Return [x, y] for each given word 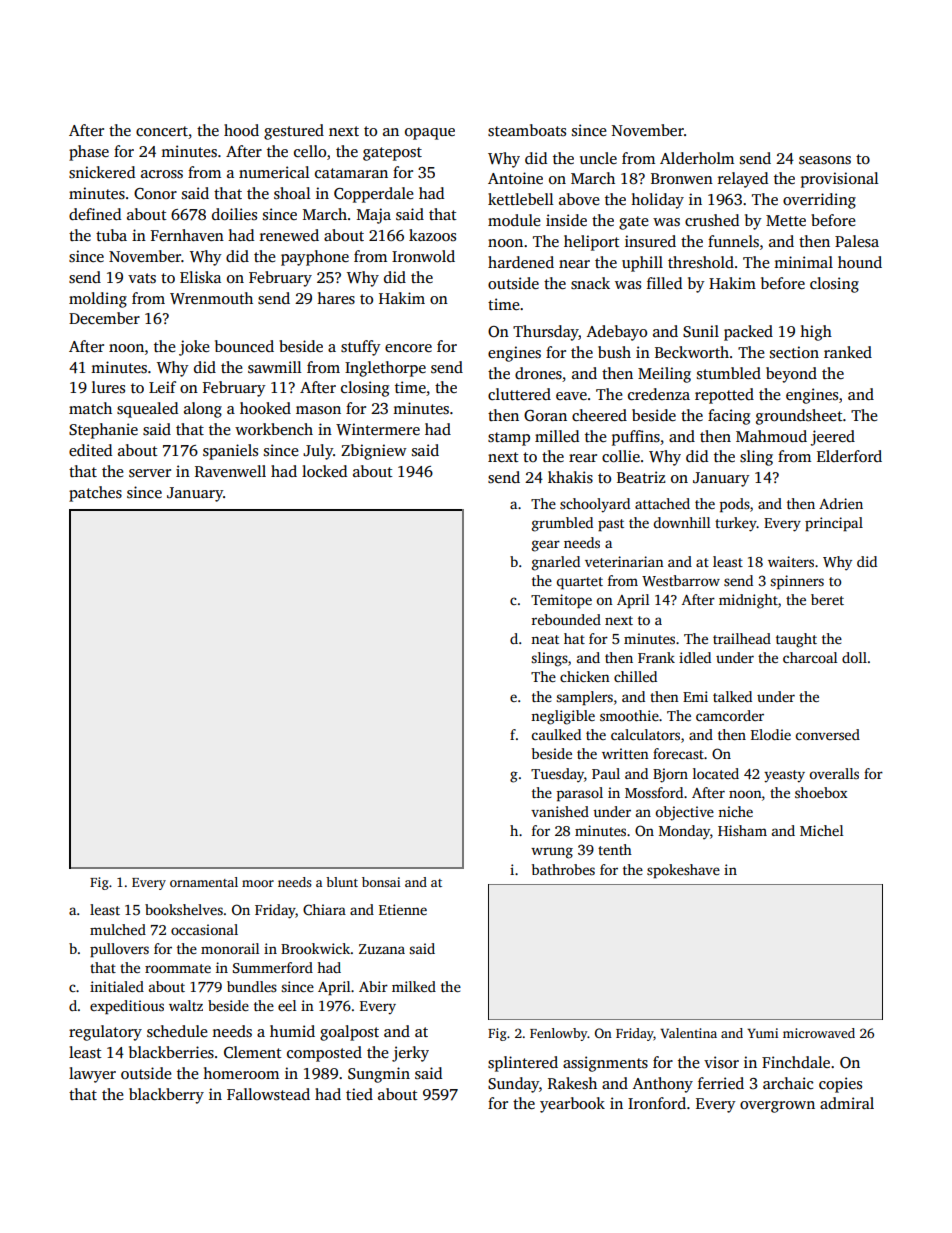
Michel [821, 830]
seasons [825, 160]
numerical [274, 172]
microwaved [819, 1033]
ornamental [204, 882]
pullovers [119, 950]
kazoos [432, 235]
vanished [560, 811]
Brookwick [316, 948]
